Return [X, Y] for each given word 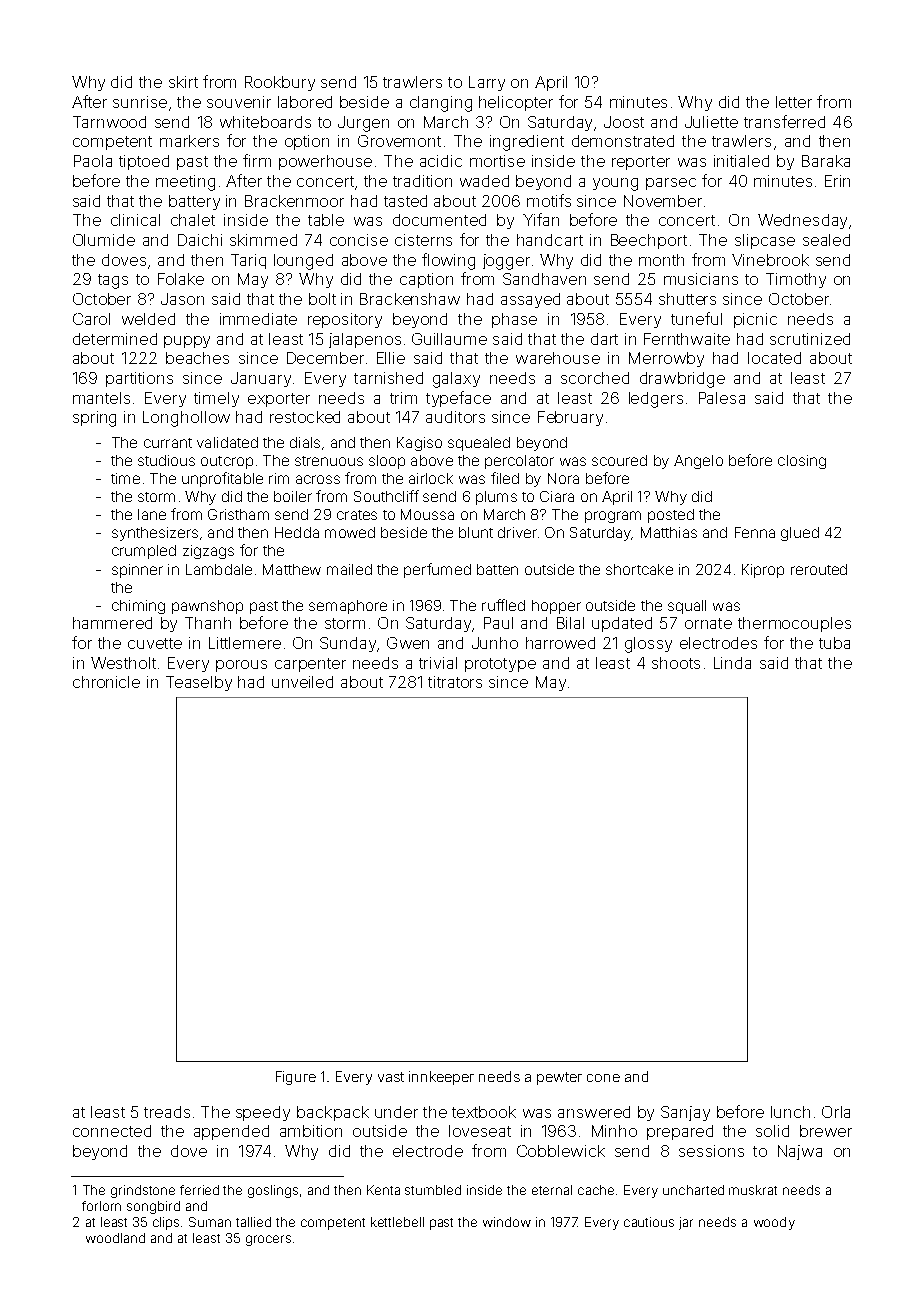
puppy [187, 342]
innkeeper [441, 1078]
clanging [441, 104]
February [570, 418]
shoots [676, 663]
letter [794, 102]
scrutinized [810, 339]
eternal [552, 1190]
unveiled [302, 682]
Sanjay [685, 1113]
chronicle [106, 682]
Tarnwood [109, 122]
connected [112, 1131]
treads [167, 1112]
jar [686, 1223]
